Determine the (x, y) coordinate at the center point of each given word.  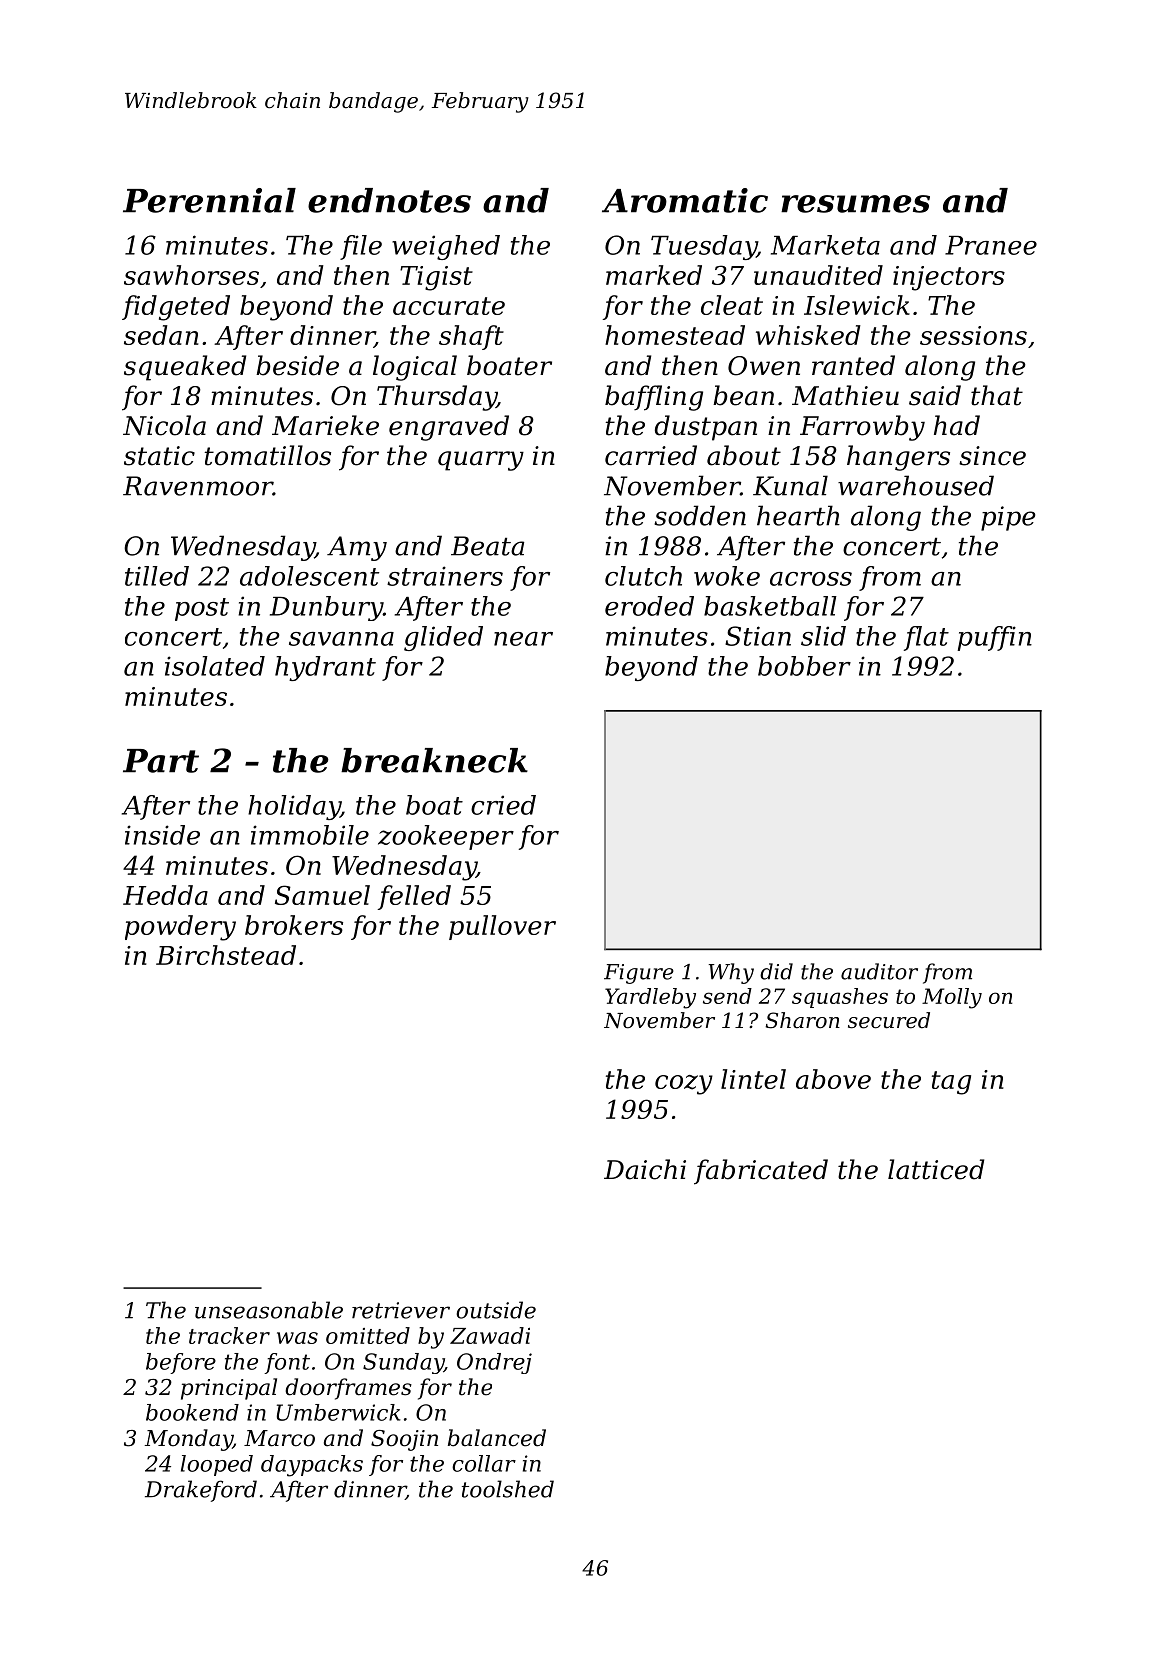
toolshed (508, 1489)
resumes (855, 204)
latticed (936, 1169)
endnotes (389, 200)
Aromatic (685, 200)
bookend (192, 1412)
